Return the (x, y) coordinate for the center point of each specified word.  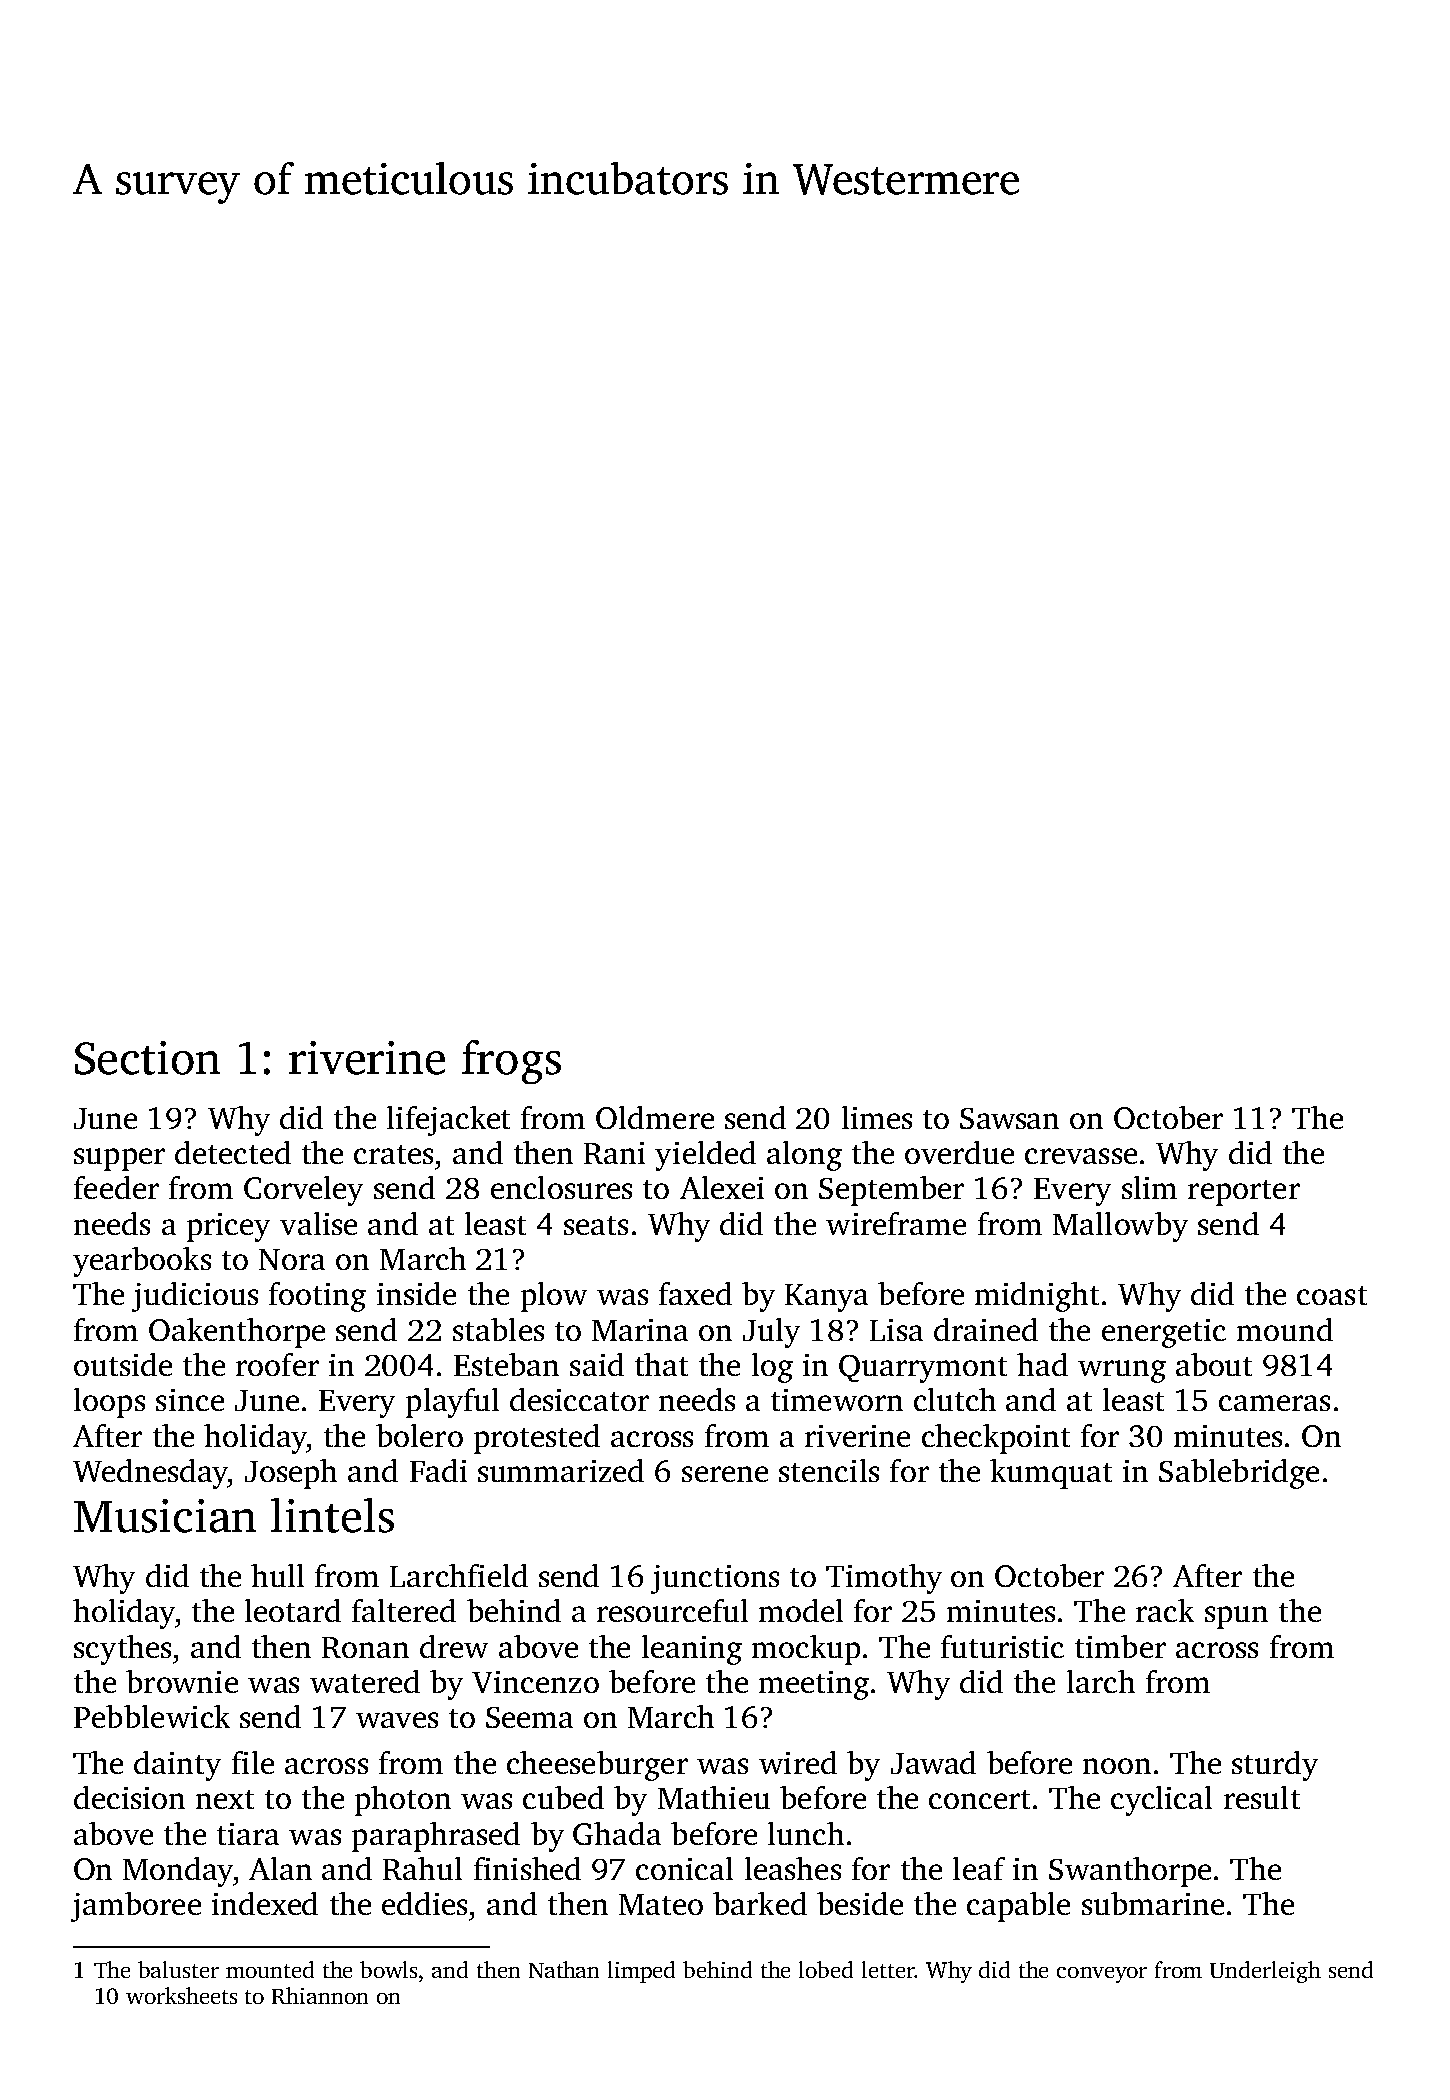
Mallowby (1120, 1227)
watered (365, 1681)
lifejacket (448, 1121)
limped (641, 1972)
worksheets (181, 1995)
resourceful (672, 1610)
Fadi (438, 1470)
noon (1117, 1766)
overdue (959, 1152)
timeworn (837, 1400)
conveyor (1102, 1975)
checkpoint (996, 1439)
